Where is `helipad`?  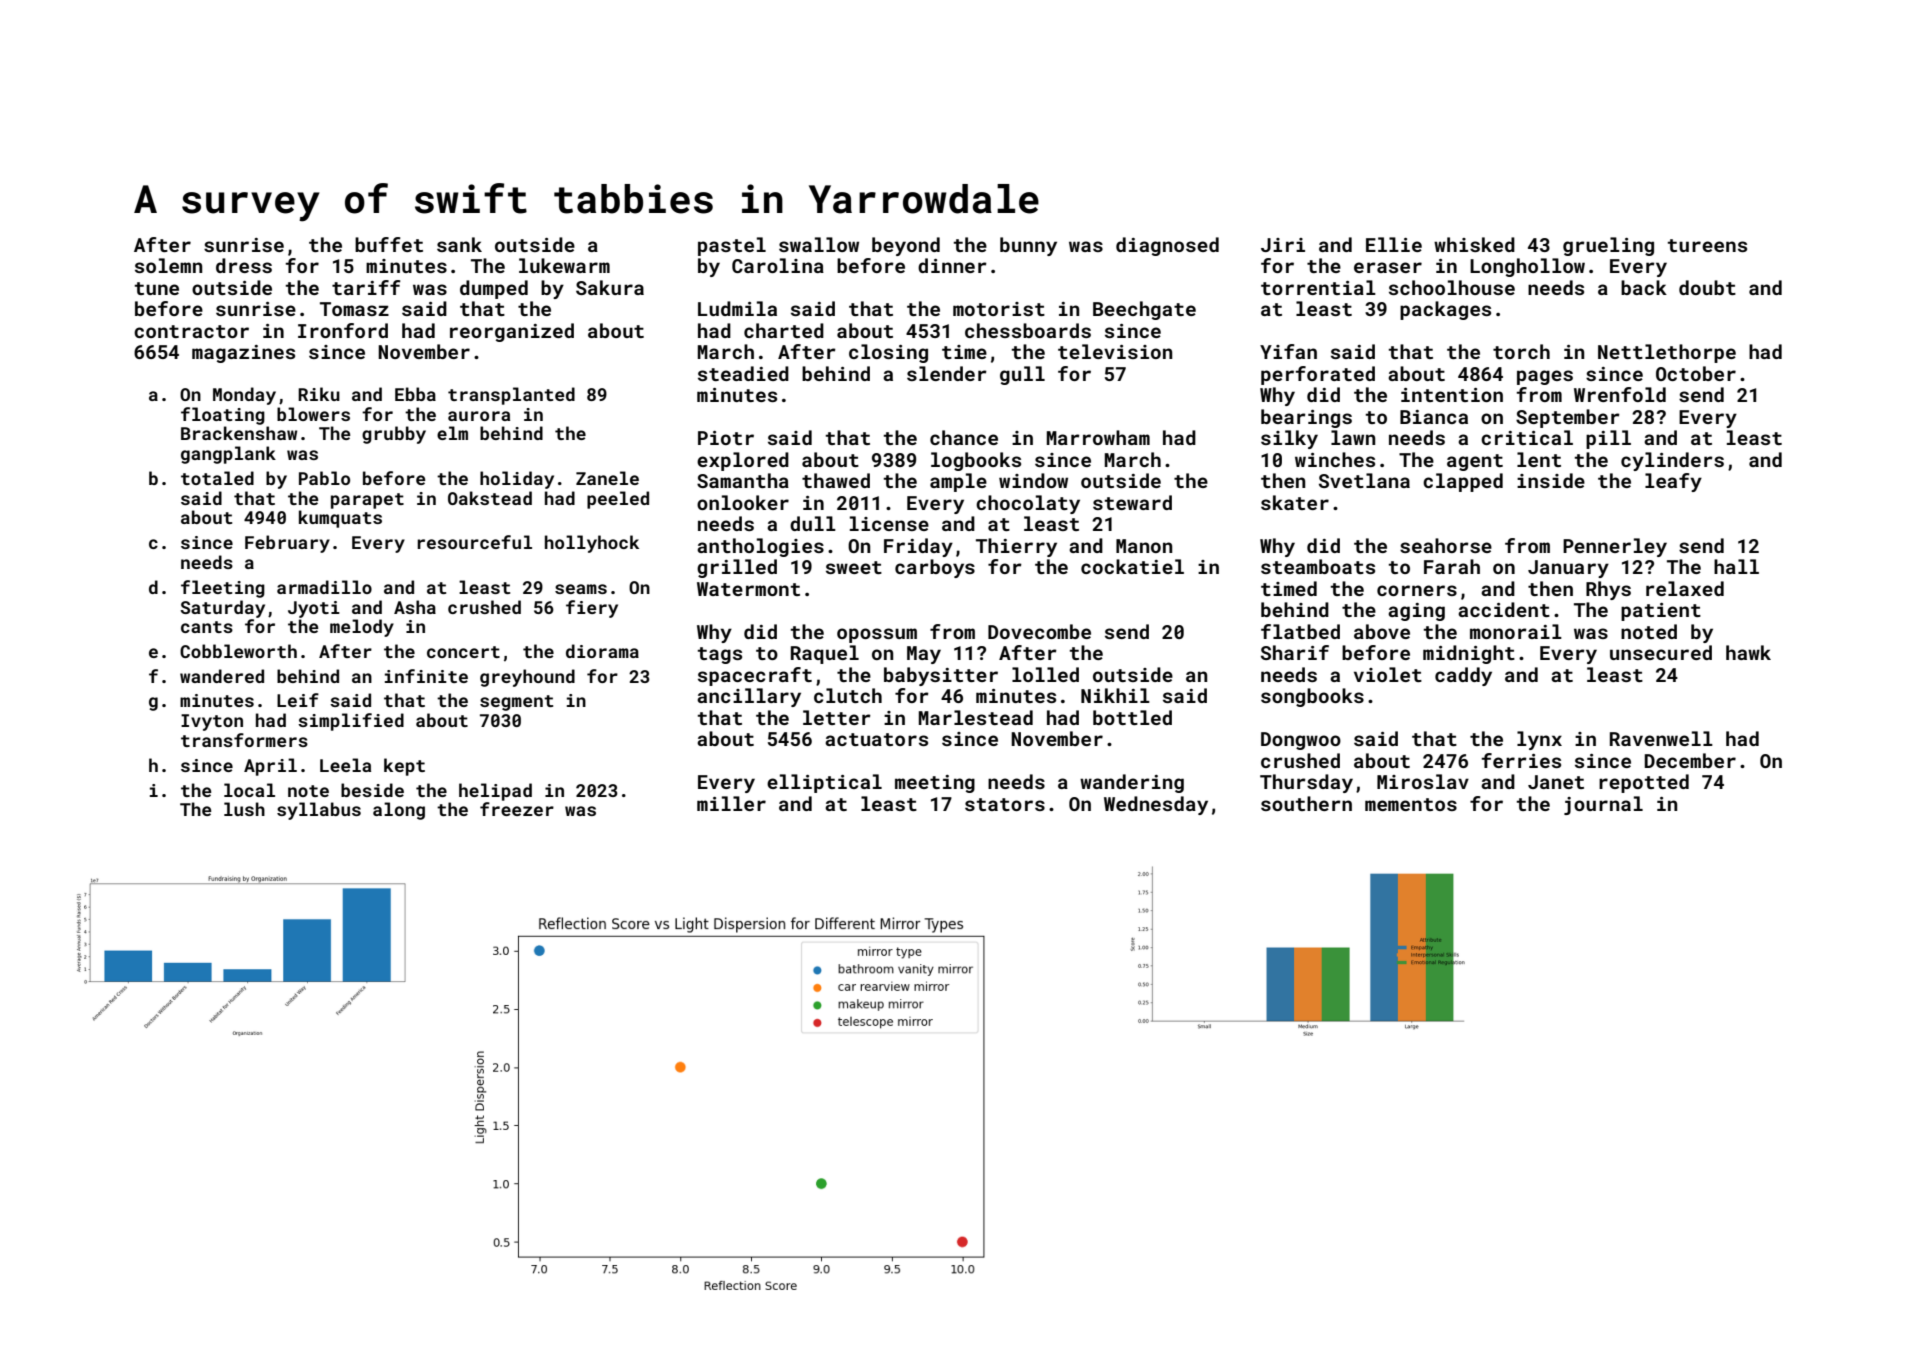
helipad is located at coordinates (495, 792).
